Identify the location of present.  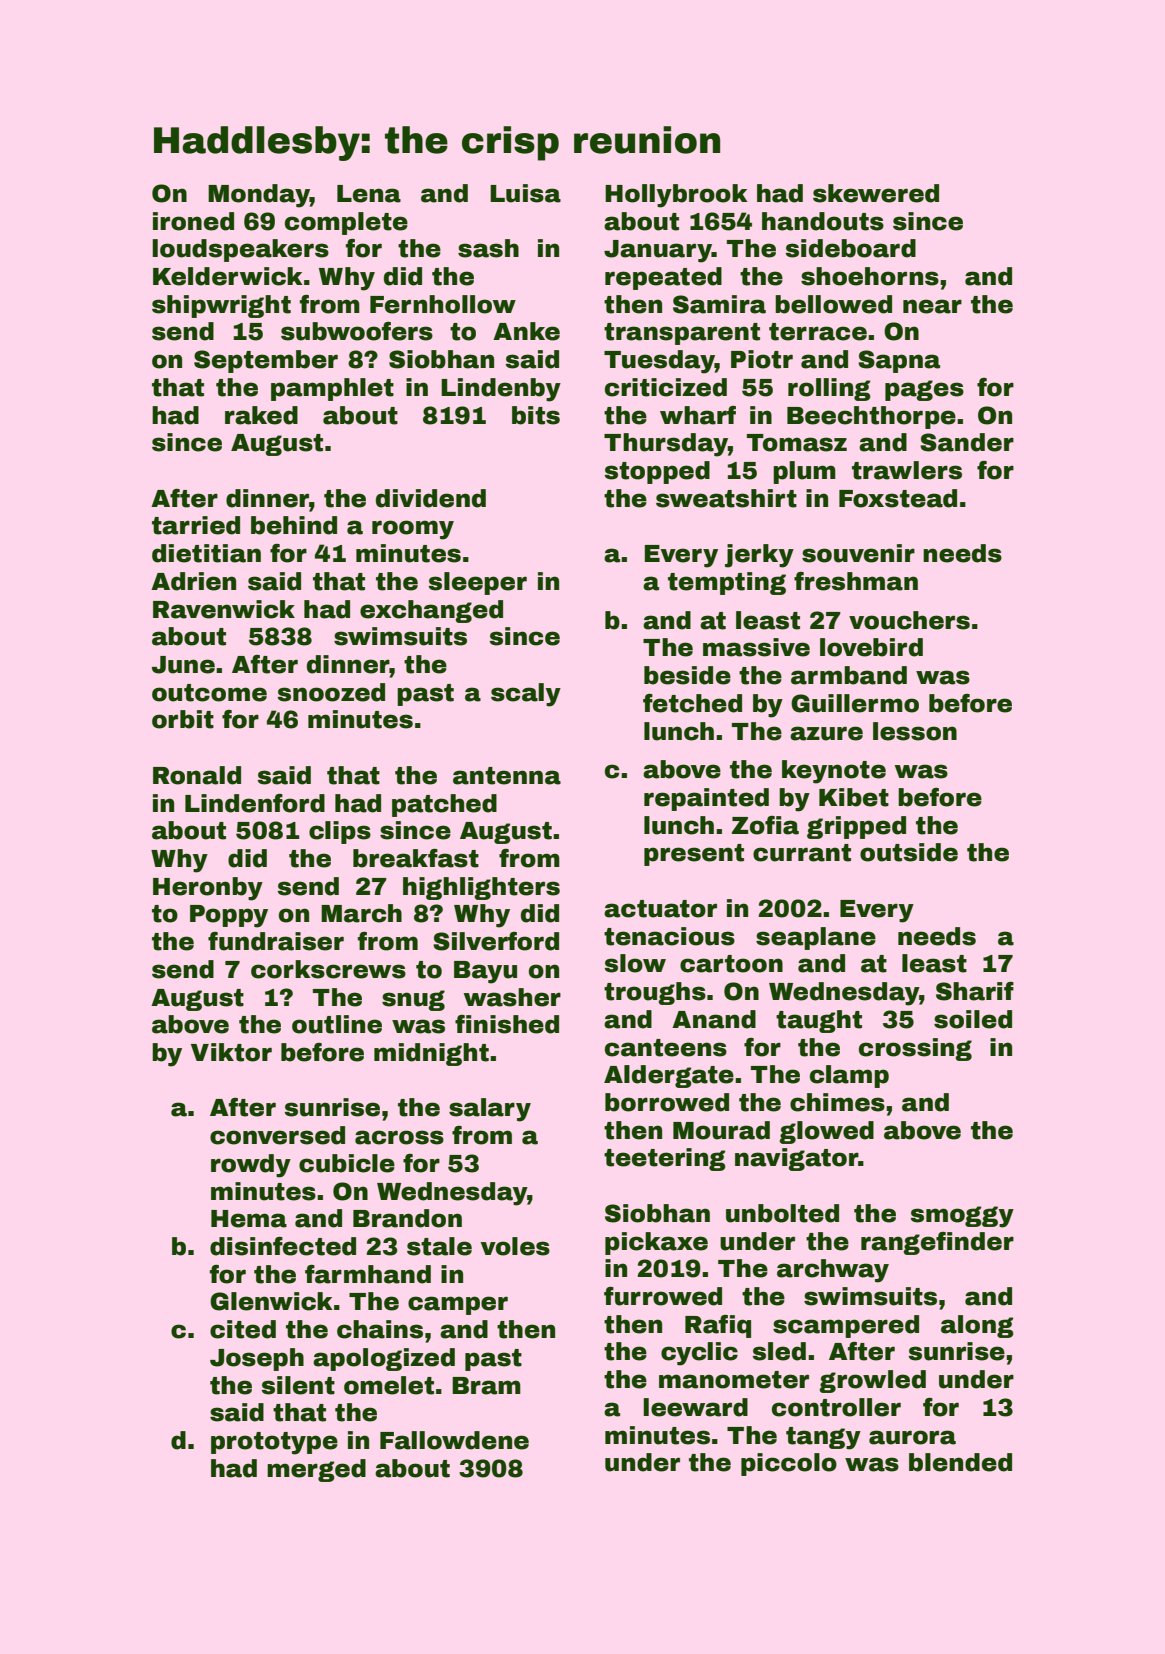
(694, 855).
